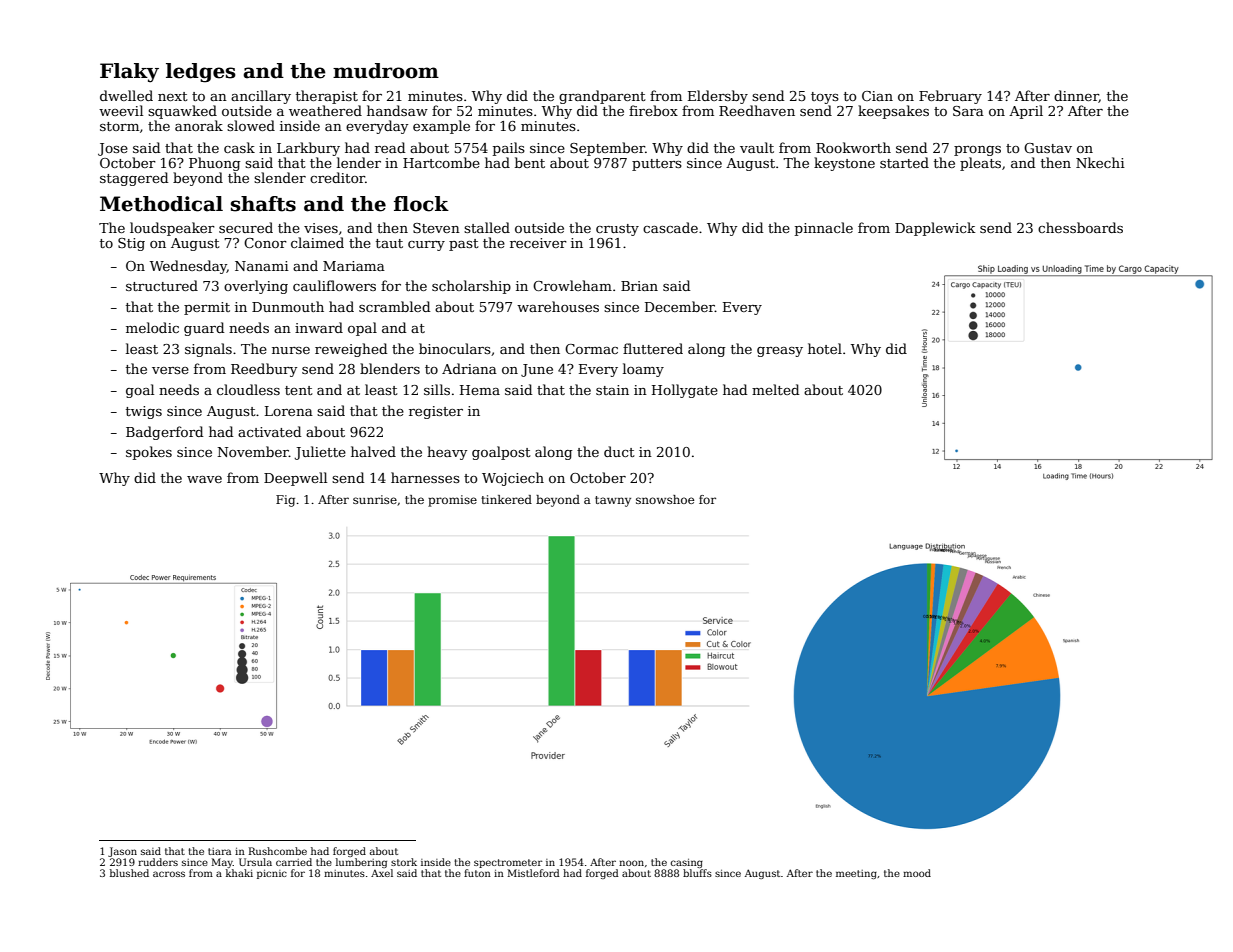  I want to click on snowshoe, so click(665, 499).
